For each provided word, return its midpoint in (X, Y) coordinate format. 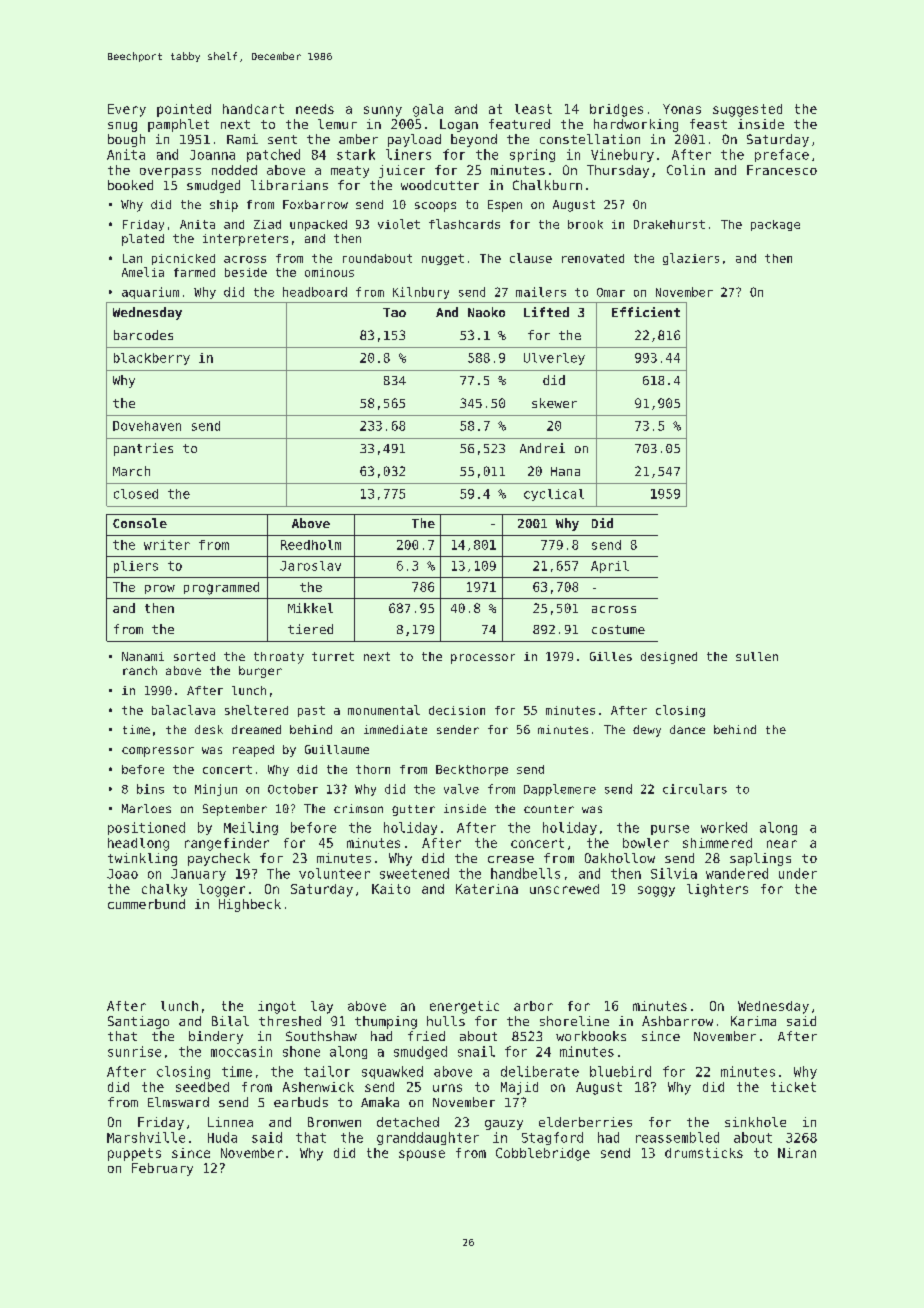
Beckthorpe (472, 770)
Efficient (646, 312)
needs (315, 109)
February (162, 1169)
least (533, 109)
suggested (747, 110)
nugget (443, 259)
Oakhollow (620, 858)
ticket (793, 1087)
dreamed (256, 729)
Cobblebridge (543, 1154)
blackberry (152, 359)
